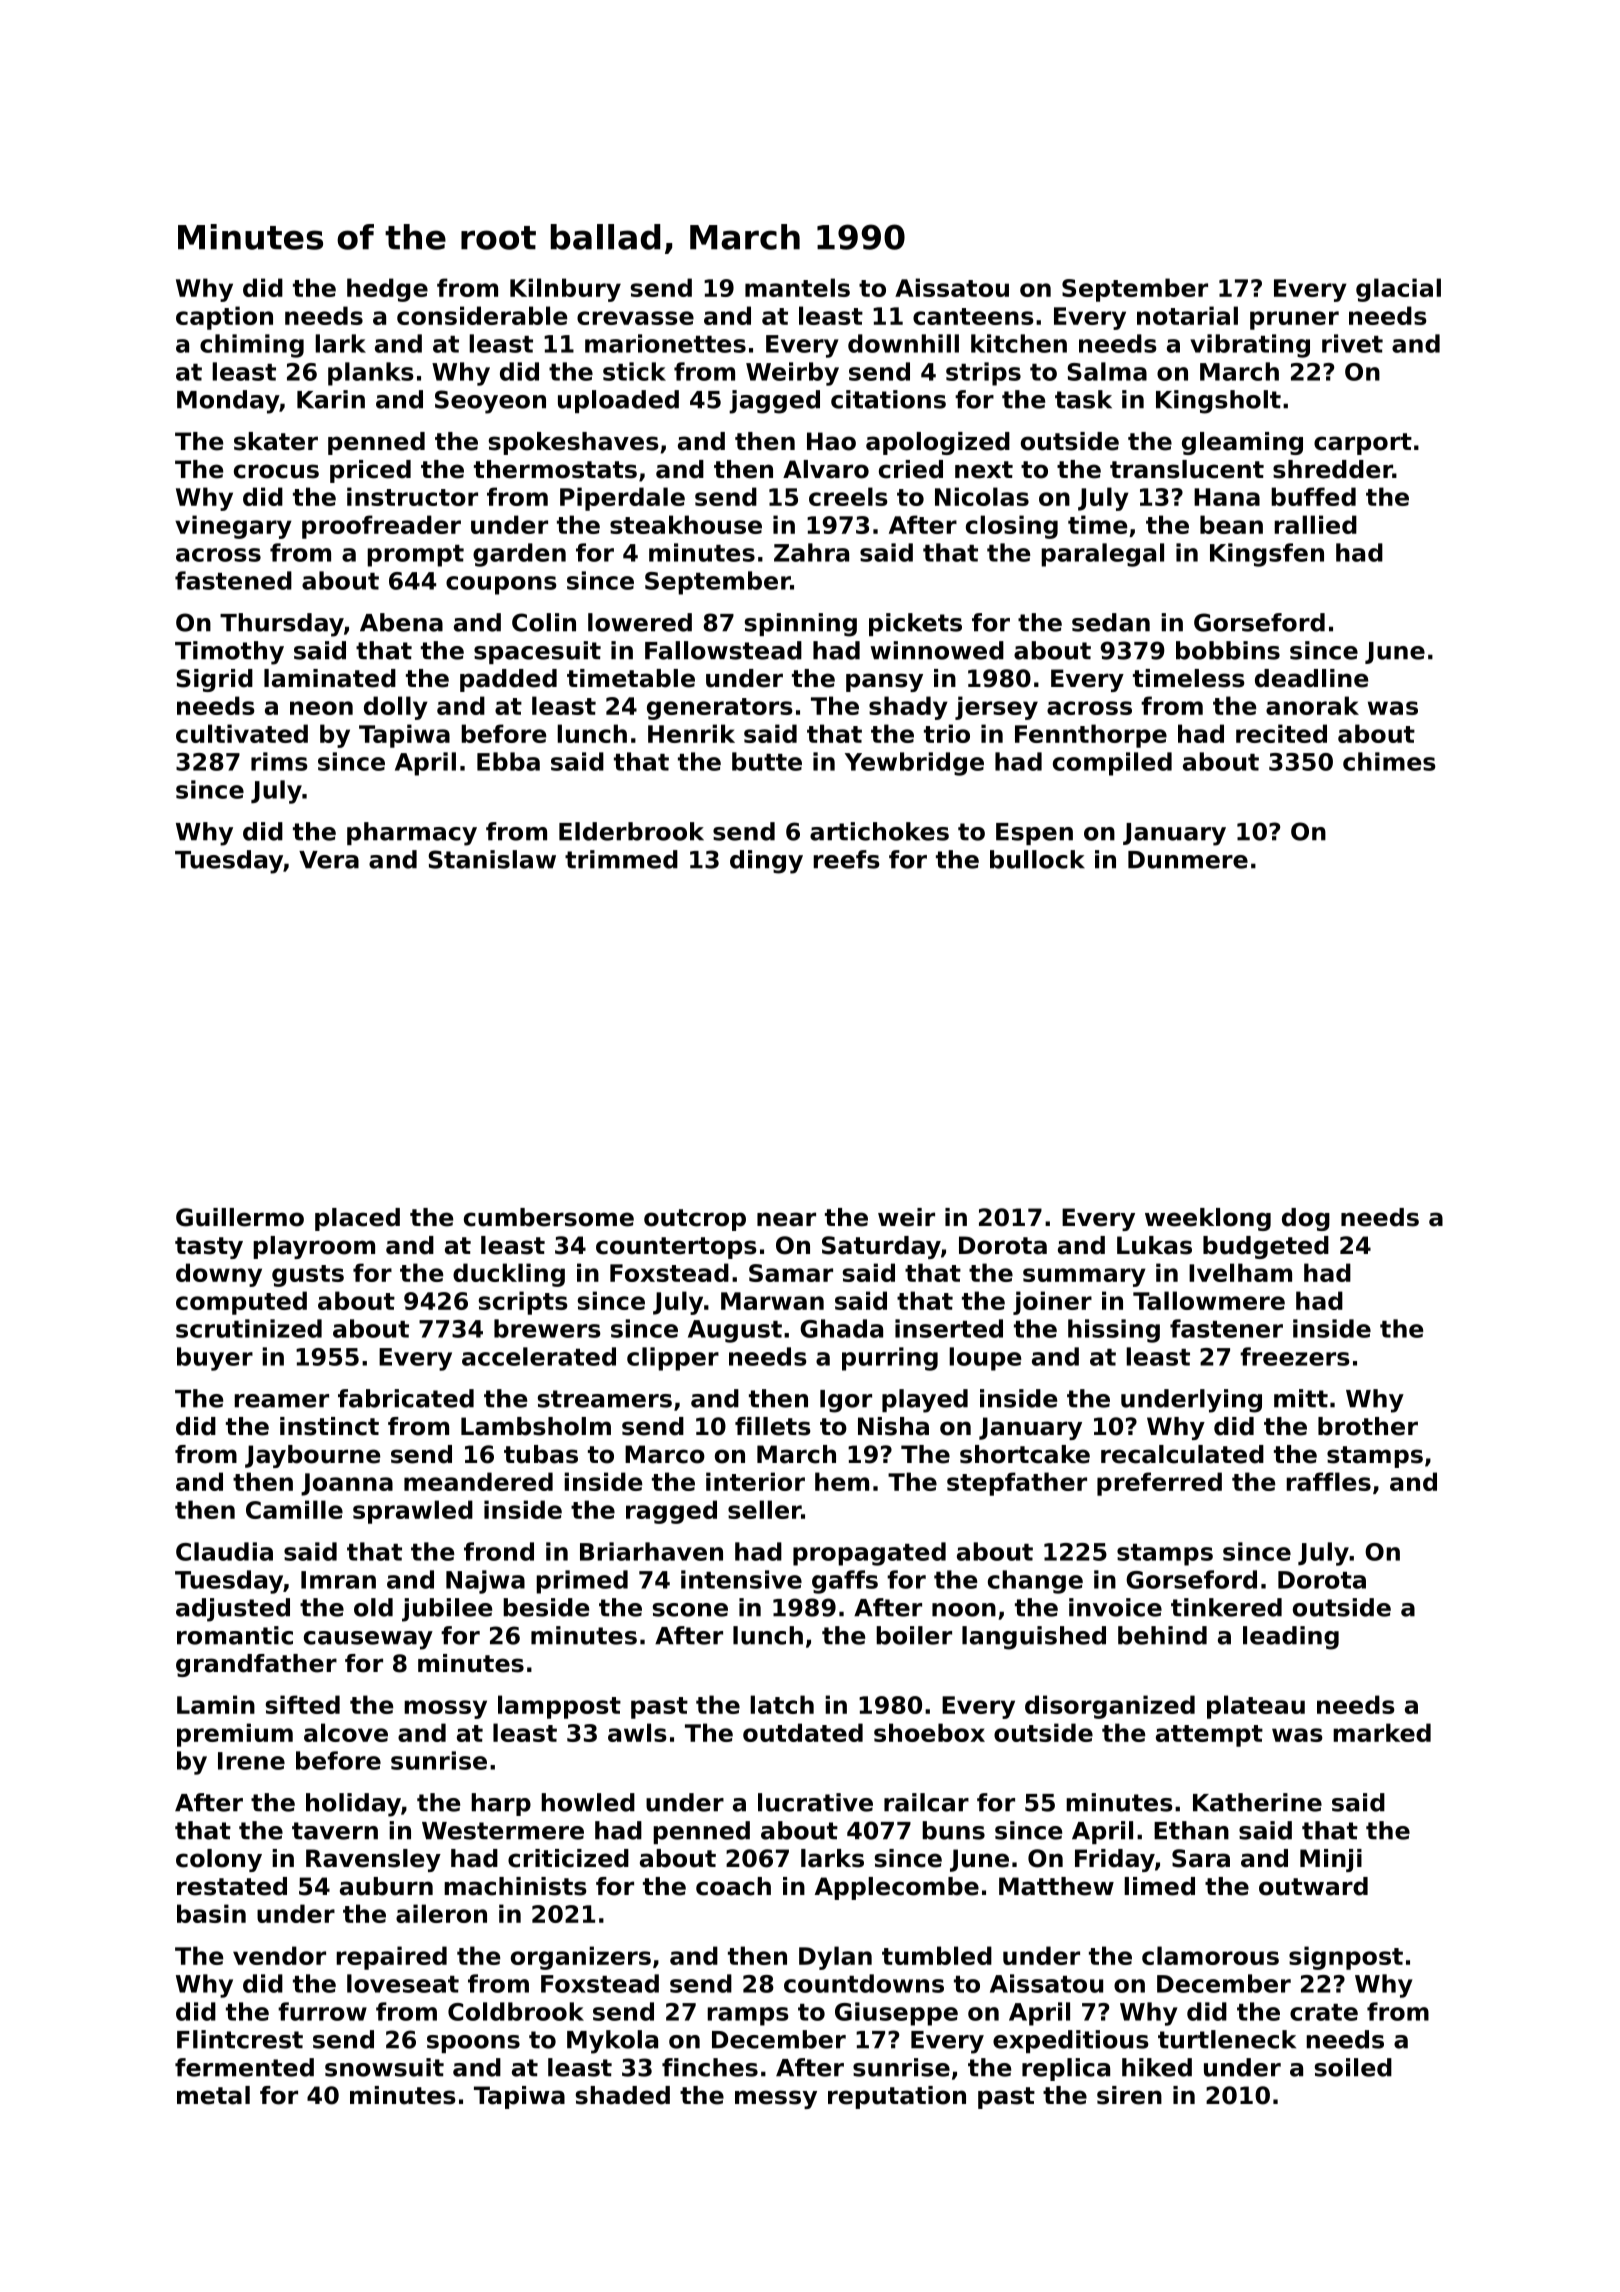 The image size is (1620, 2292). What do you see at coordinates (797, 287) in the image?
I see `mantels` at bounding box center [797, 287].
